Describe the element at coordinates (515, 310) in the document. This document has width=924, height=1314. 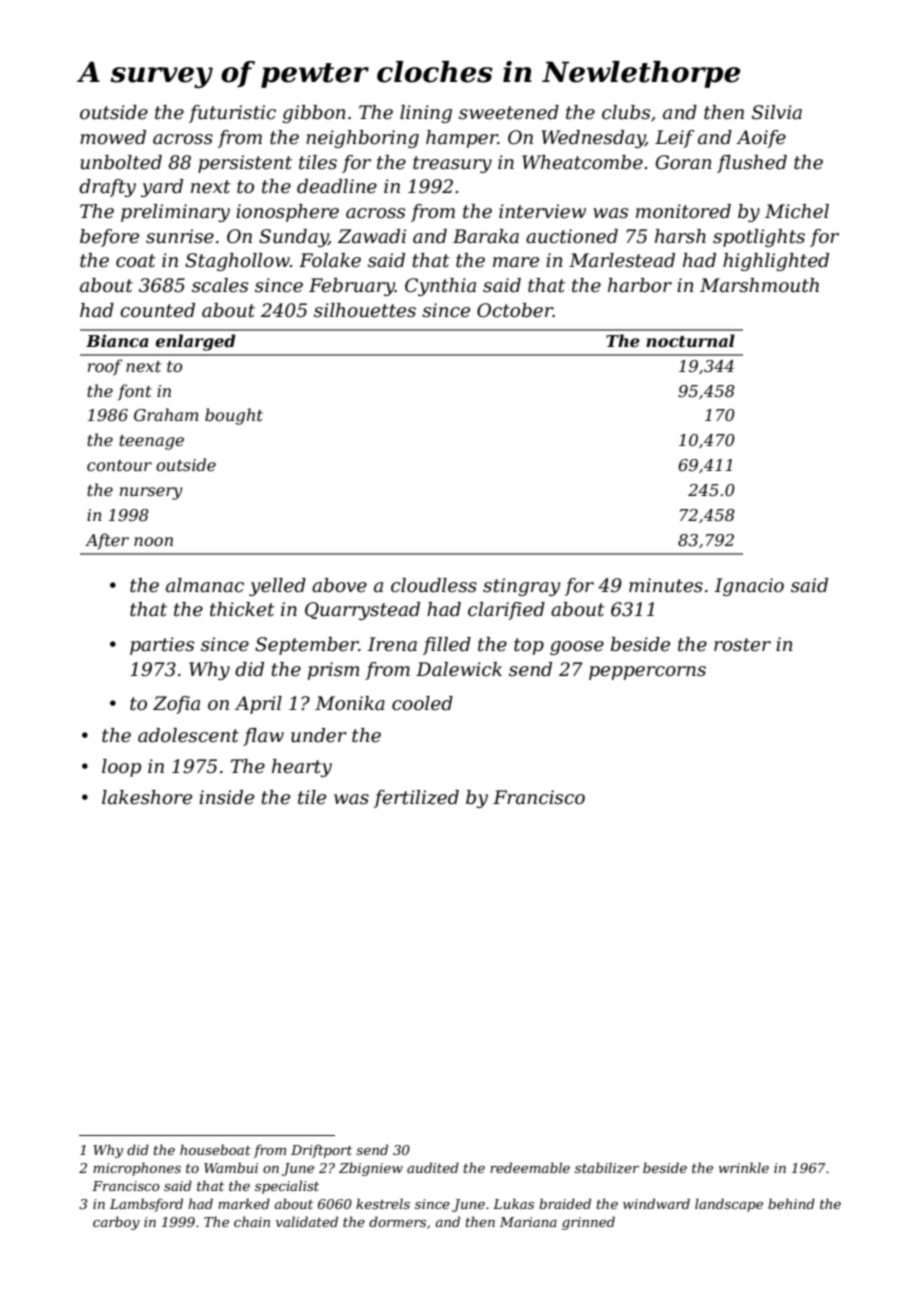
I see `October` at that location.
